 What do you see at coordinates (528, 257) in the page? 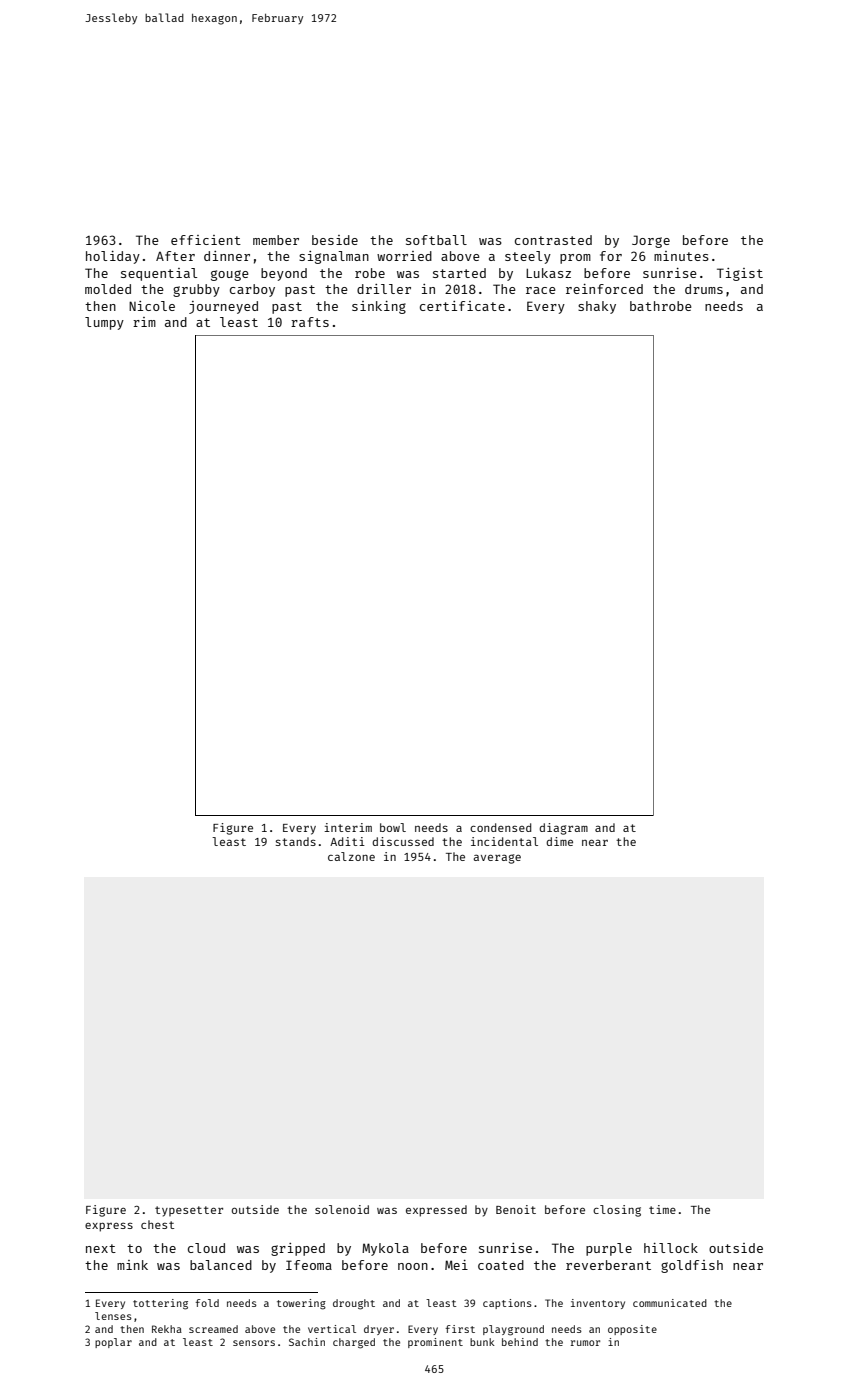
I see `steely` at bounding box center [528, 257].
